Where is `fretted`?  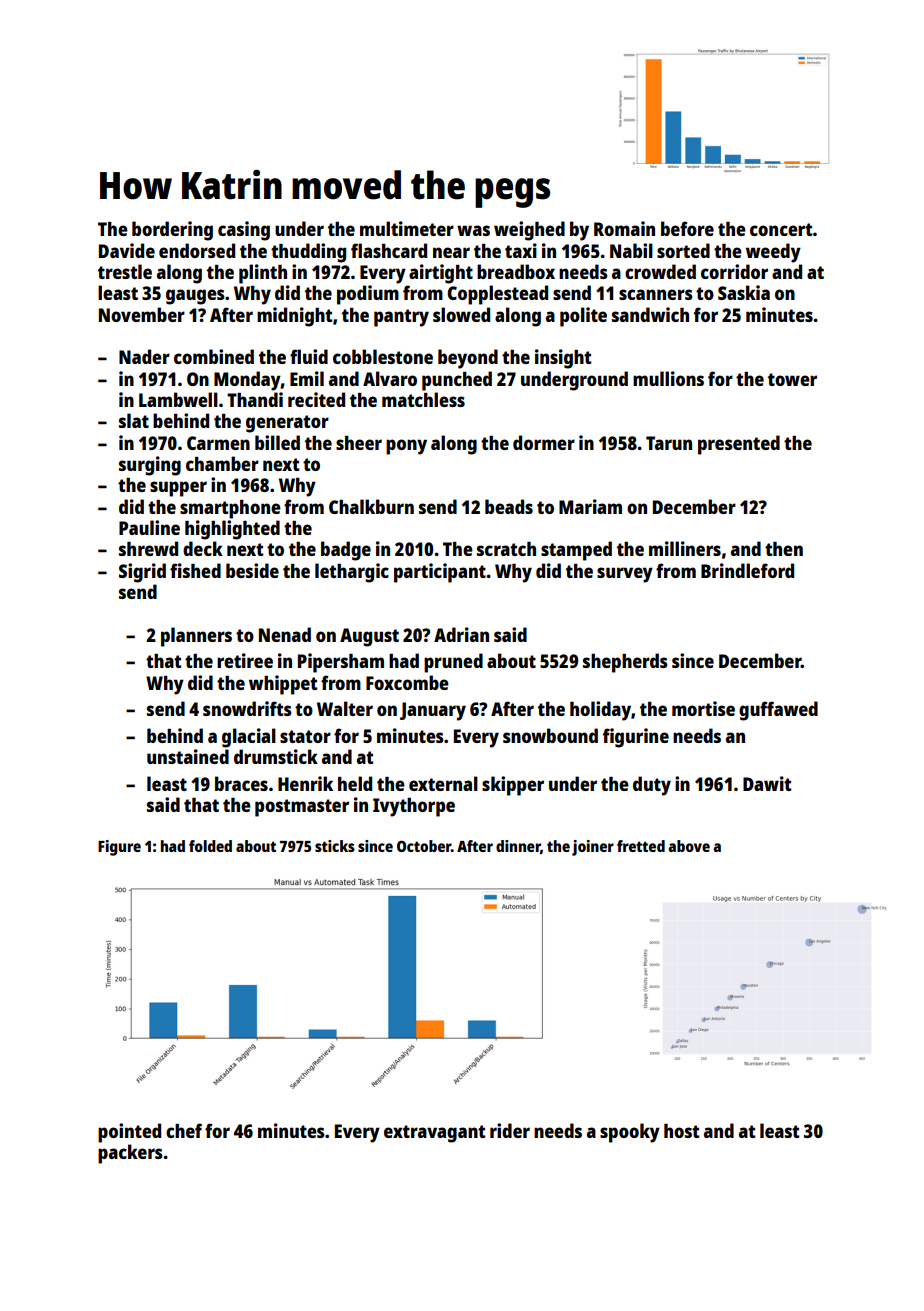
fretted is located at coordinates (641, 846).
